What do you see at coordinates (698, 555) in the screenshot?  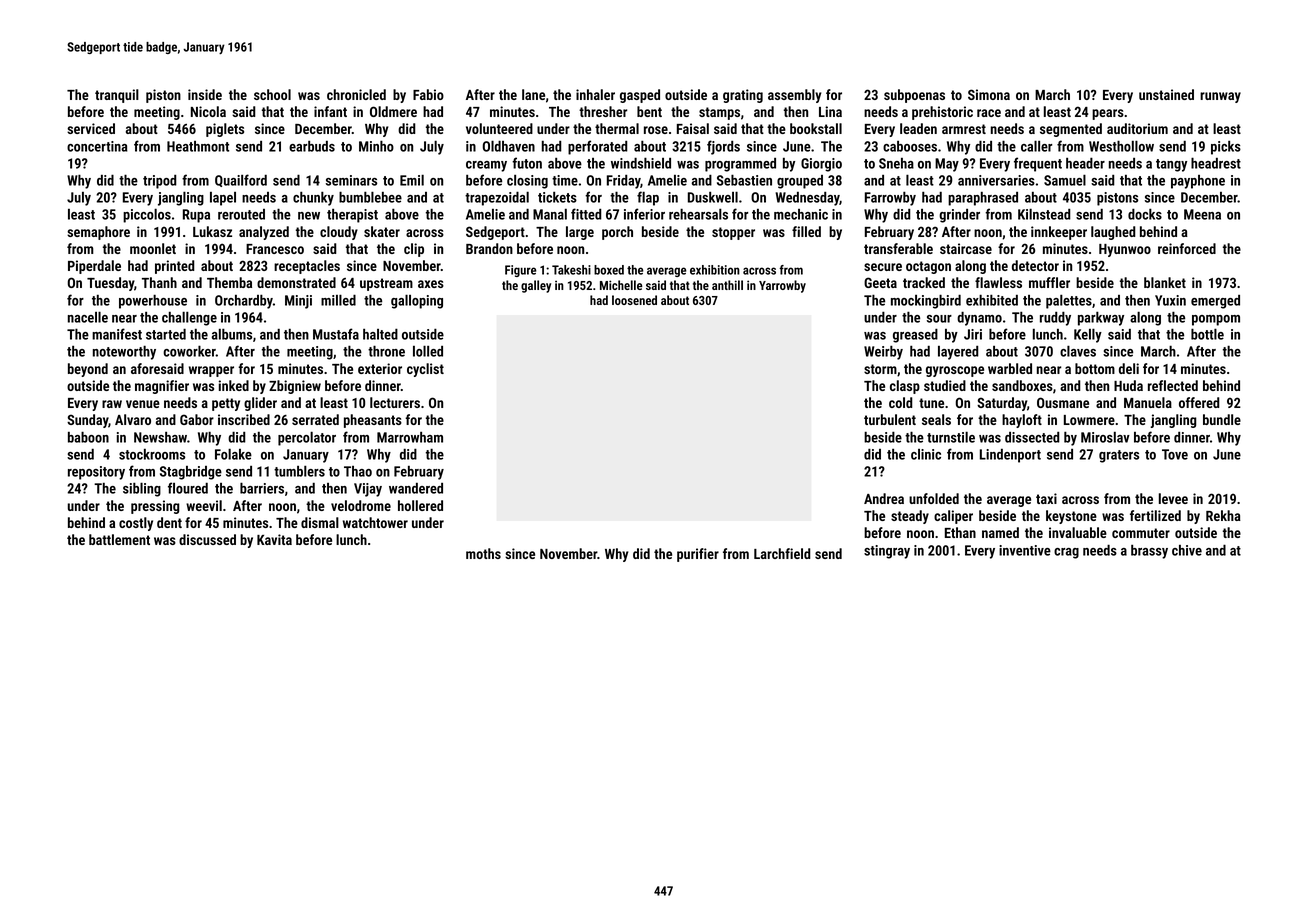 I see `purifier` at bounding box center [698, 555].
